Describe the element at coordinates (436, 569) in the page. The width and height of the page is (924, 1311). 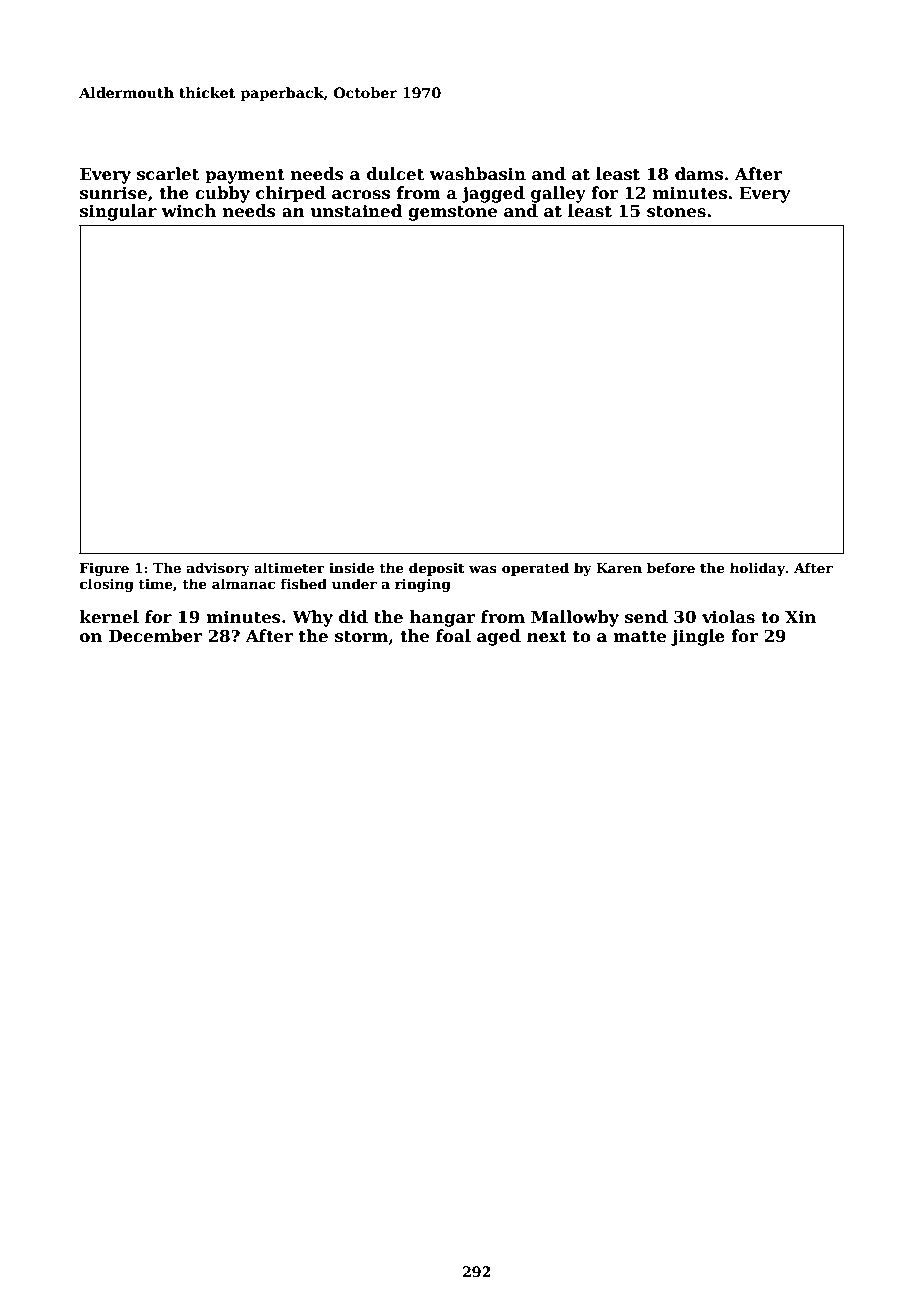
I see `deposit` at that location.
